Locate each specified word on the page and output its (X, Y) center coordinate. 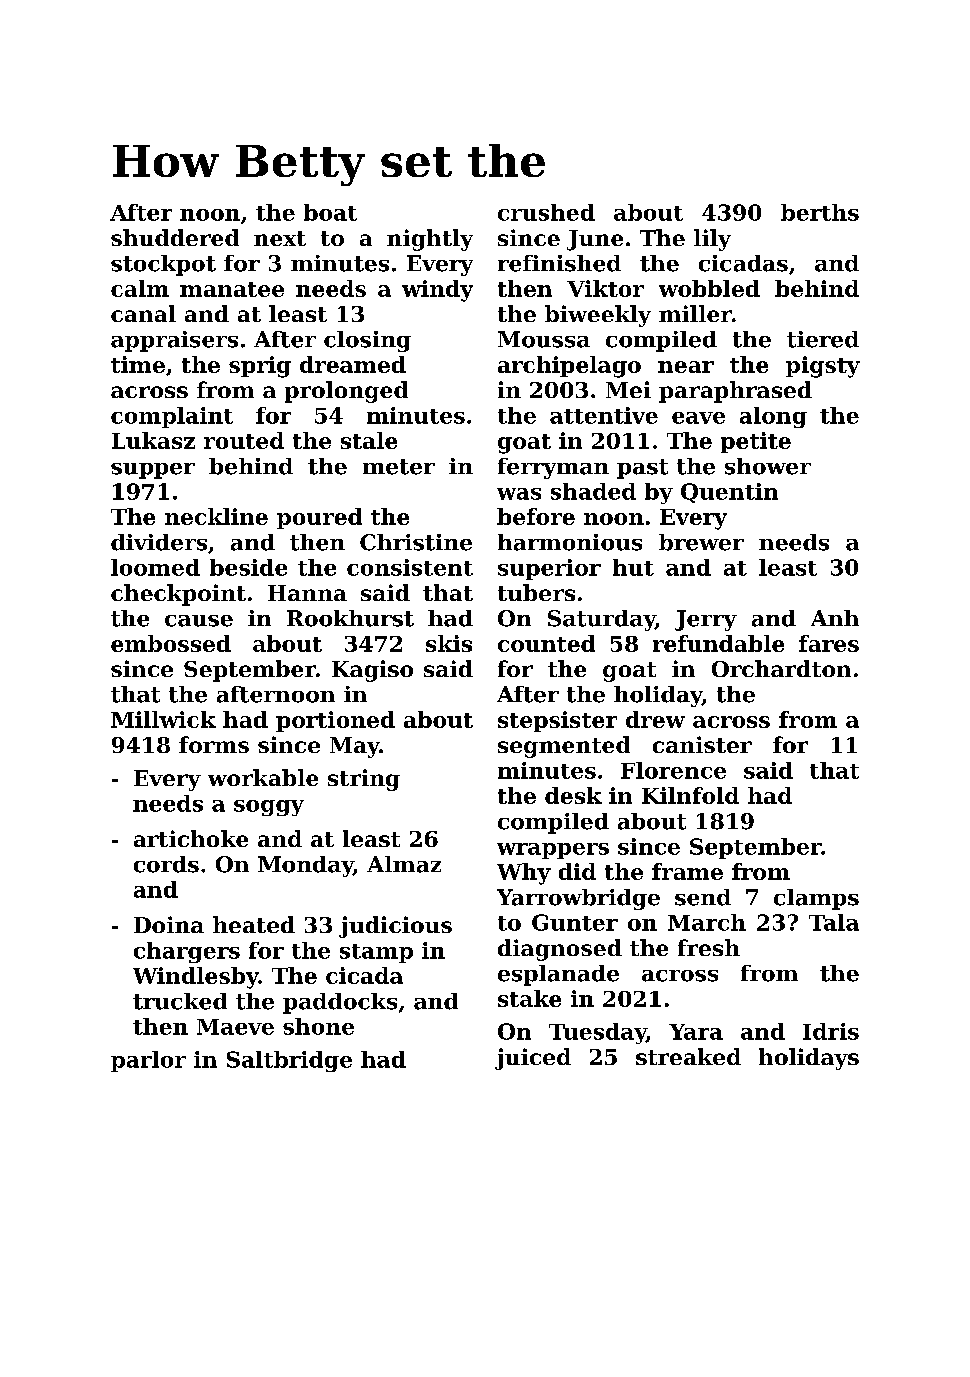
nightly (430, 240)
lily (712, 240)
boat (330, 212)
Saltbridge (289, 1061)
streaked (688, 1056)
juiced (533, 1059)
